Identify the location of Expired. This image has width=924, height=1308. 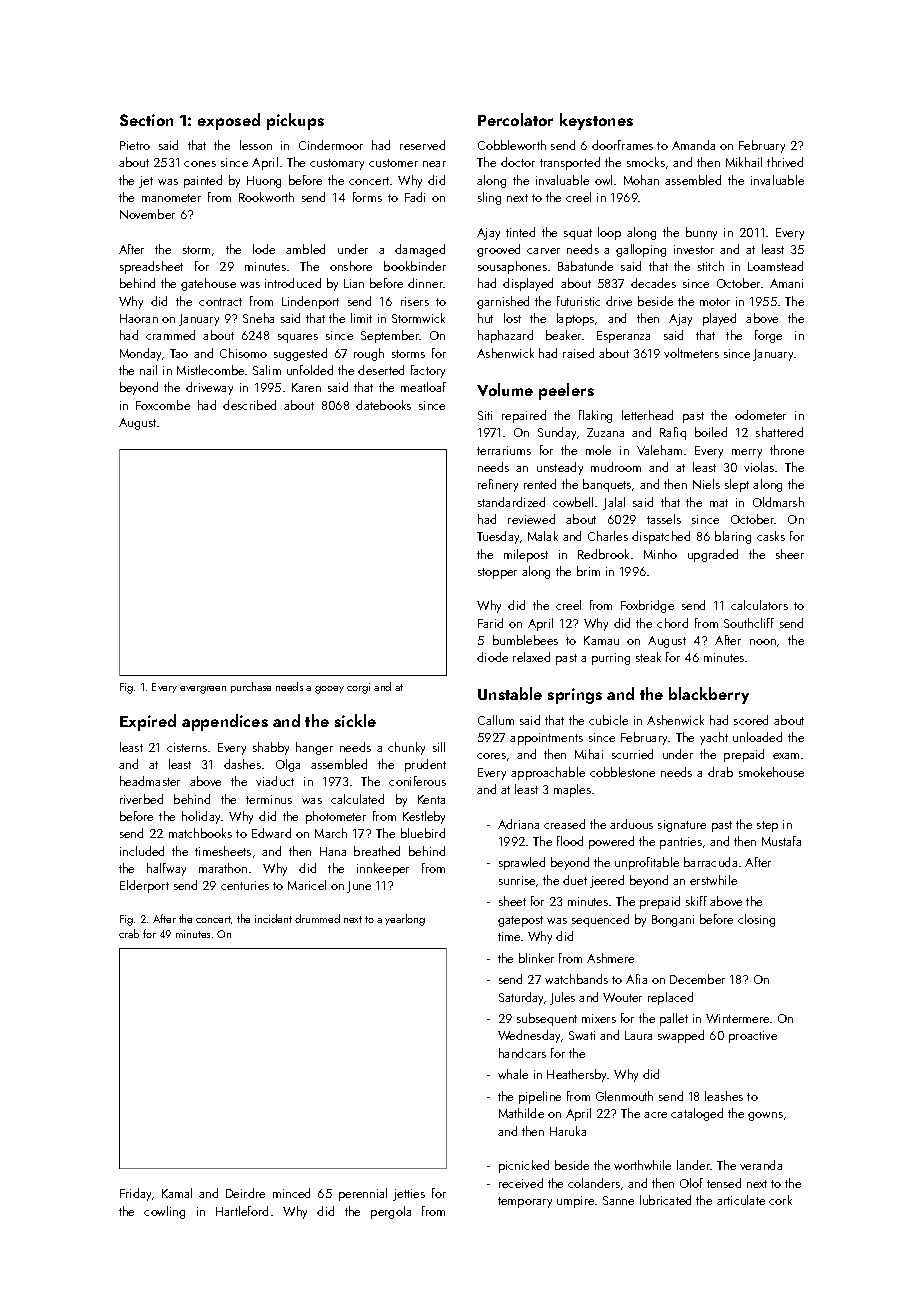
(148, 722).
